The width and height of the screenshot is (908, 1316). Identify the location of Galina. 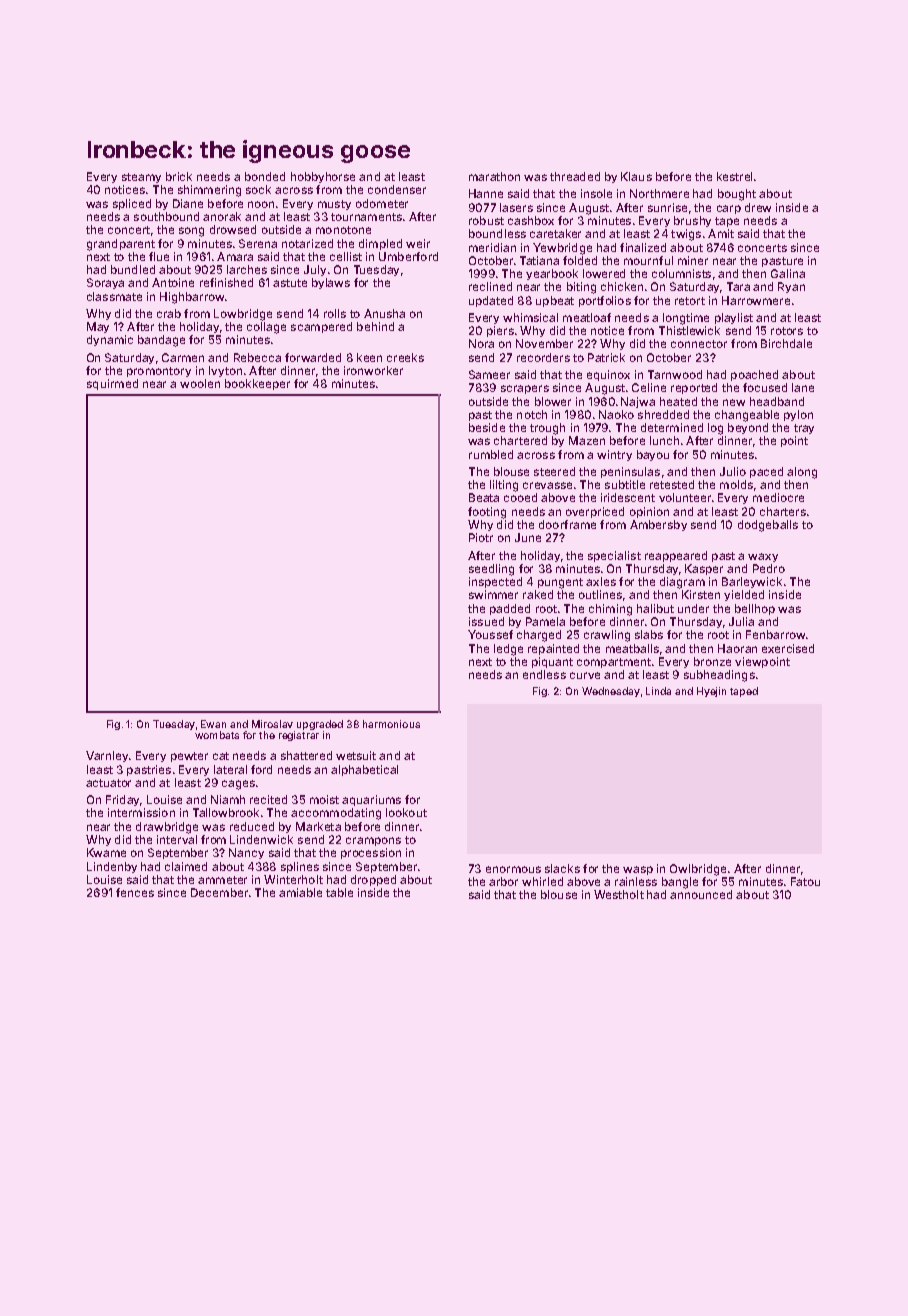
(788, 273).
